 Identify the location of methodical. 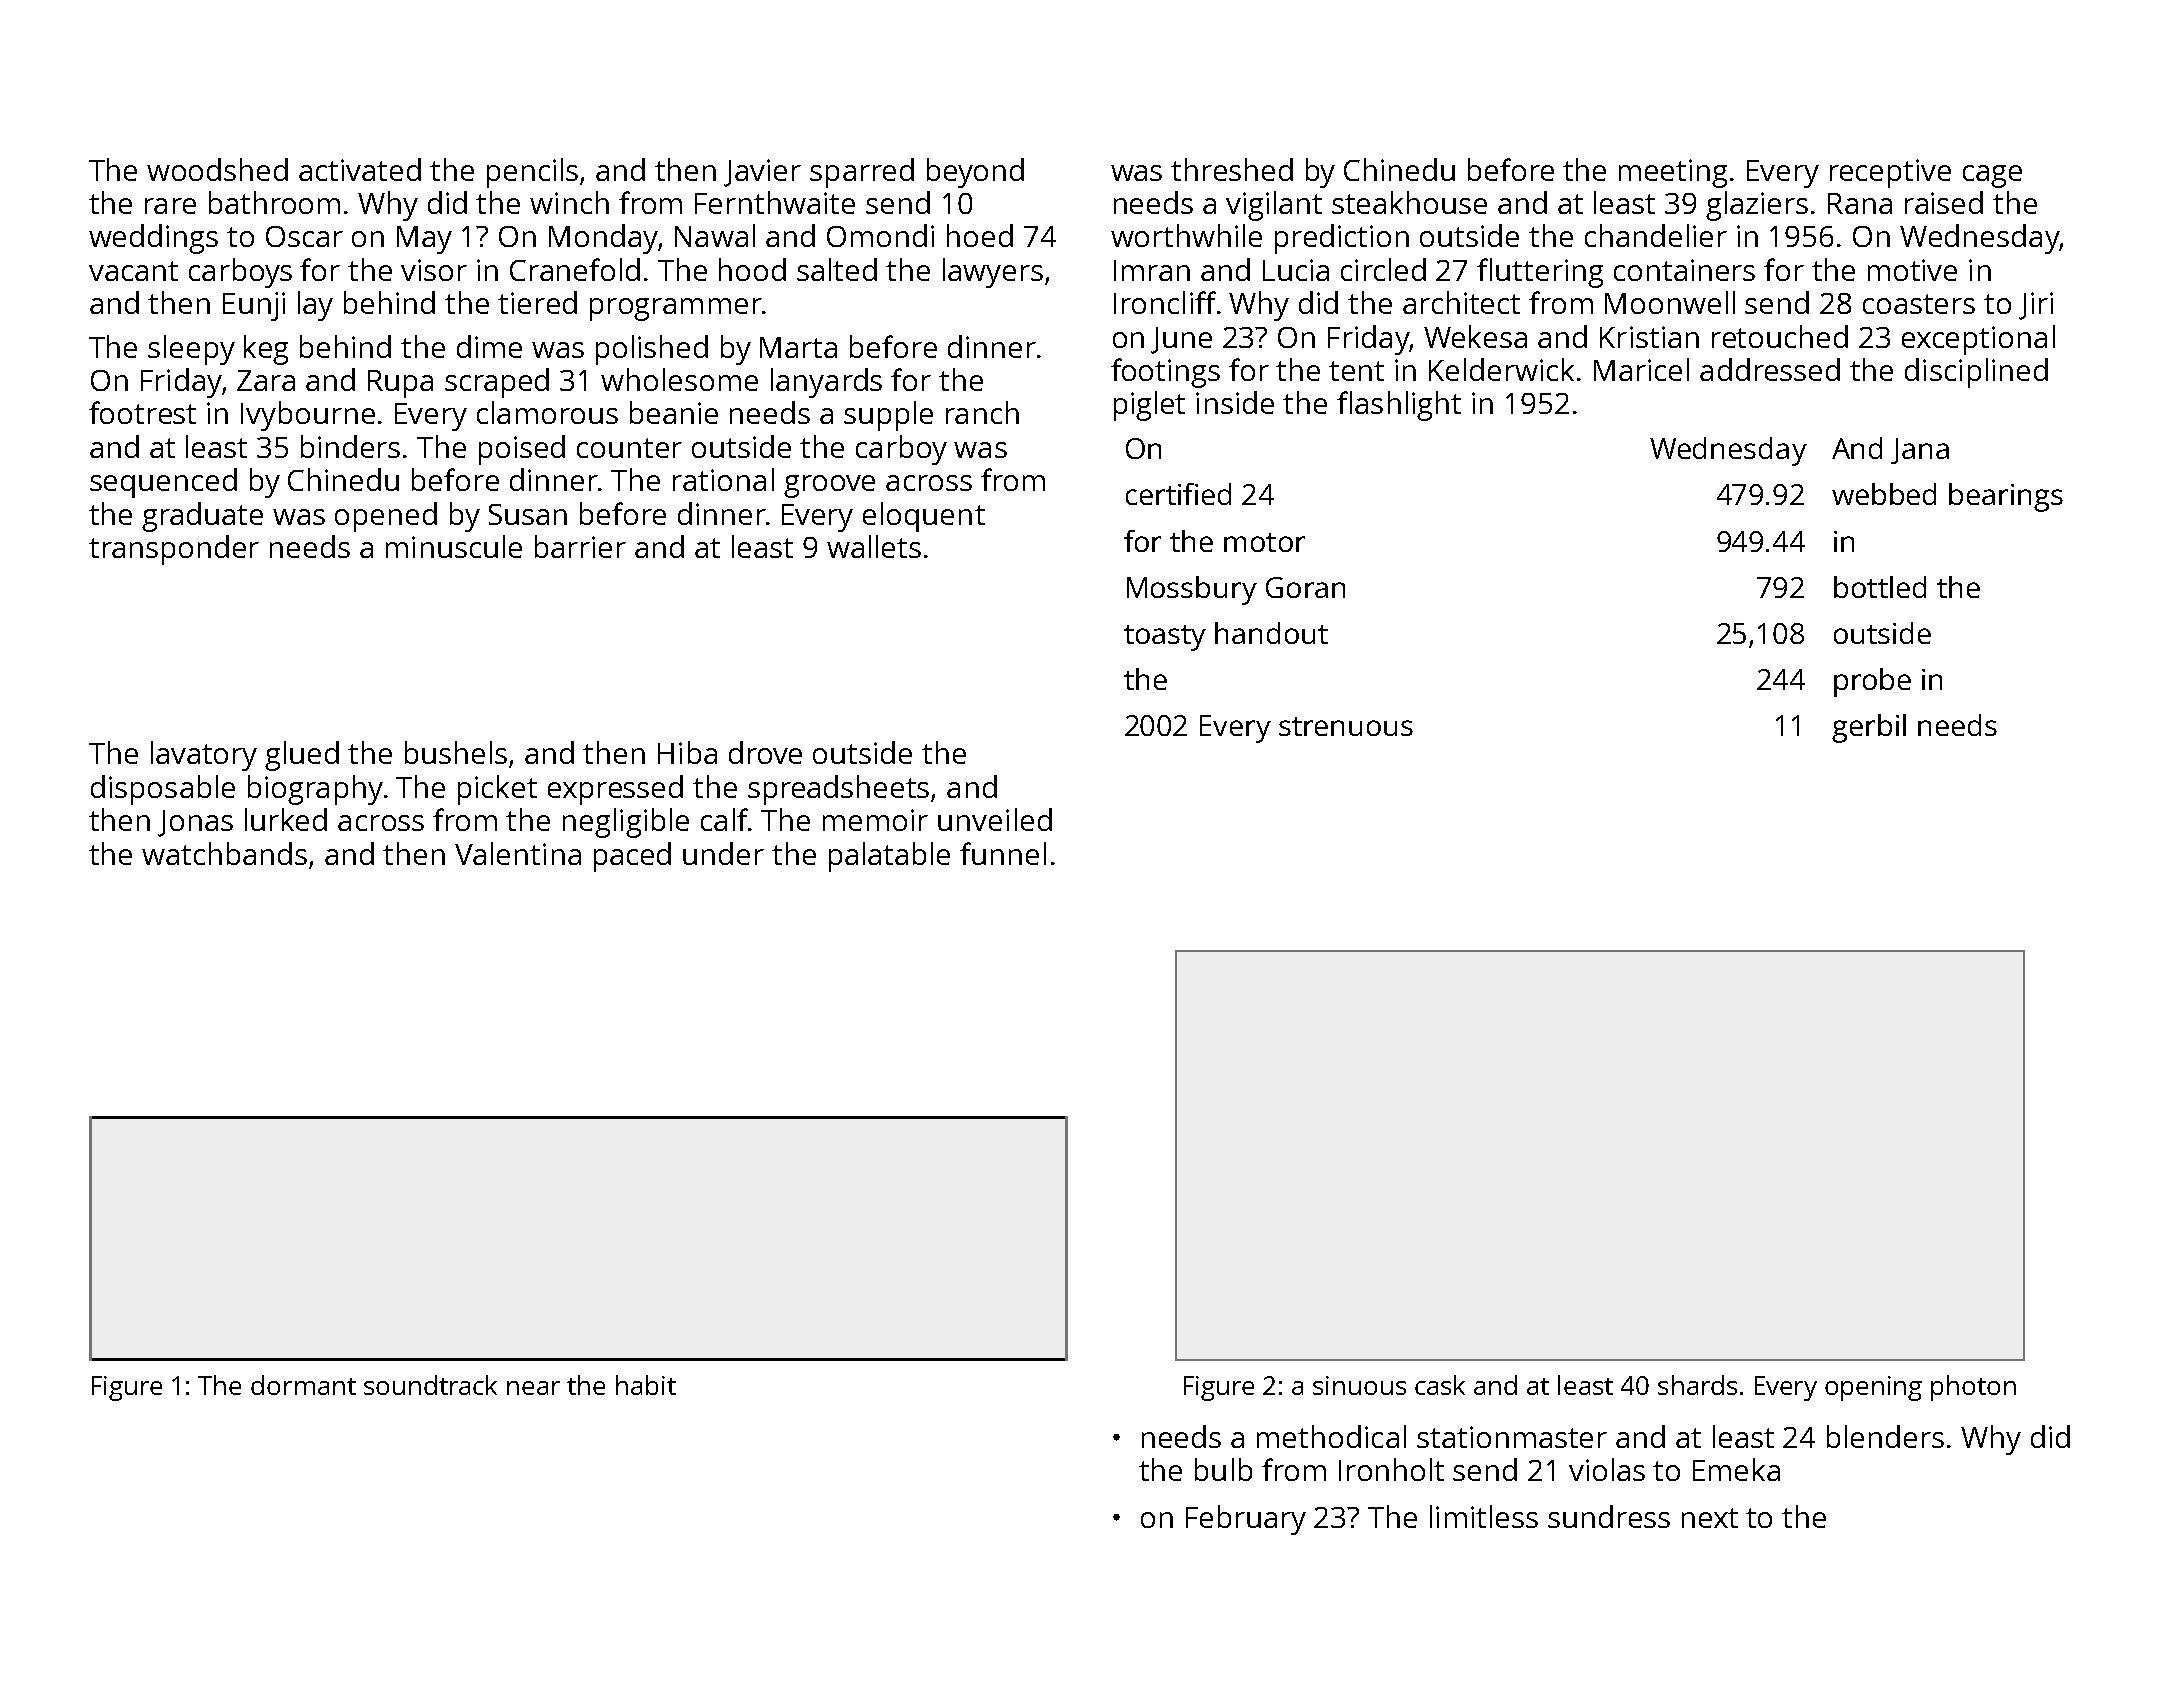
(1331, 1436).
